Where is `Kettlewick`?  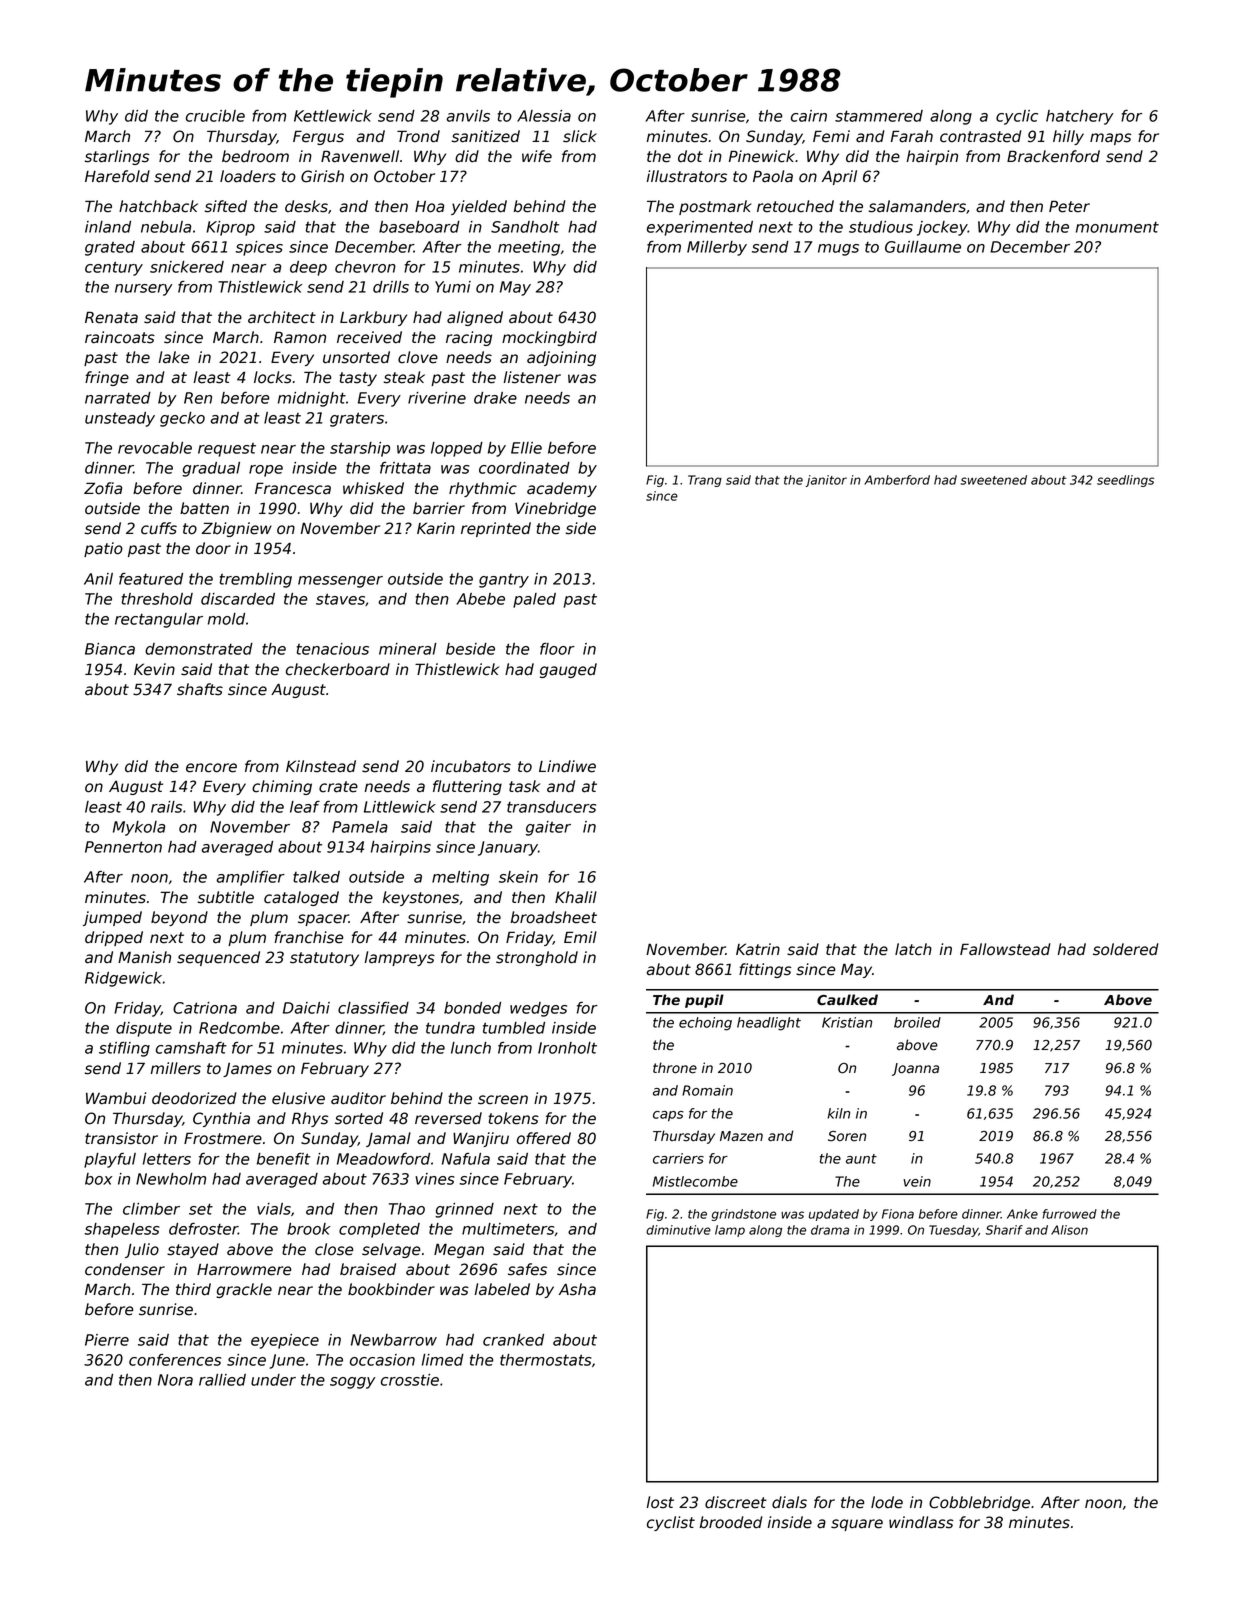 Kettlewick is located at coordinates (333, 116).
